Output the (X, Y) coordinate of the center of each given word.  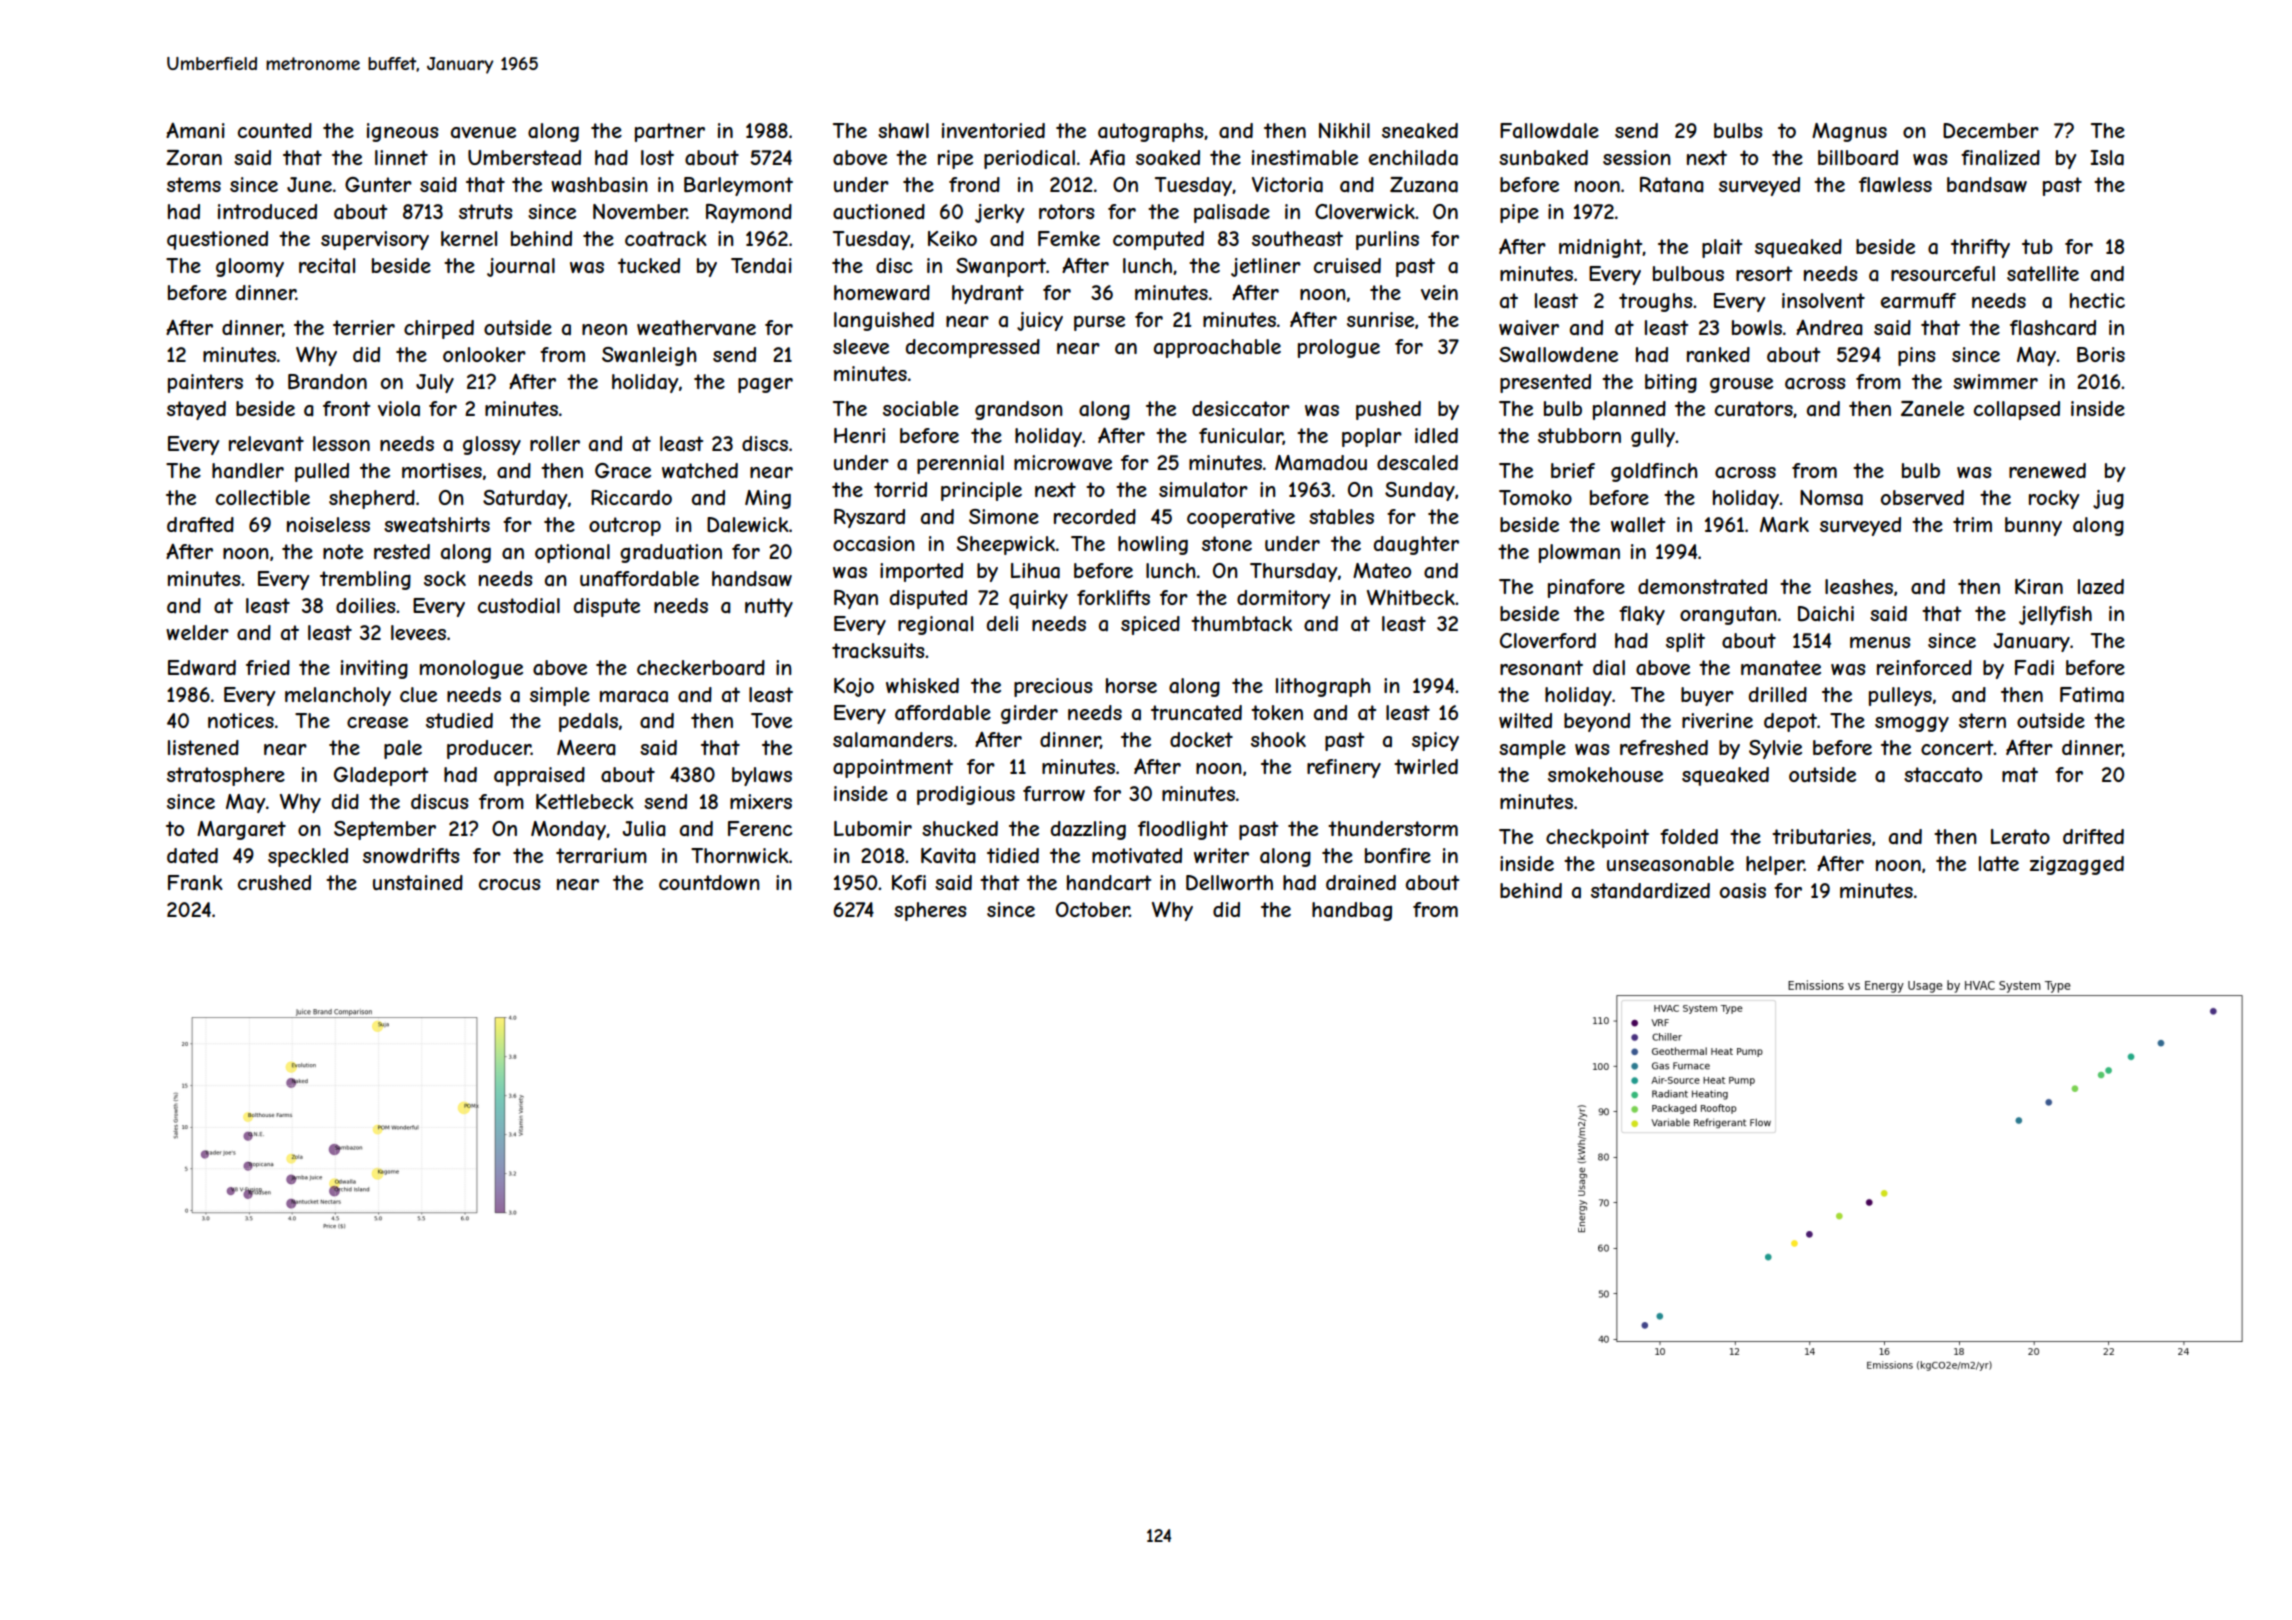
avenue (483, 133)
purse (1099, 323)
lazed (2101, 587)
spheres (930, 911)
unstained (418, 883)
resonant (1541, 668)
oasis (1743, 891)
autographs (1151, 132)
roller (555, 443)
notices (241, 720)
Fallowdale (1549, 131)
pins (1917, 356)
